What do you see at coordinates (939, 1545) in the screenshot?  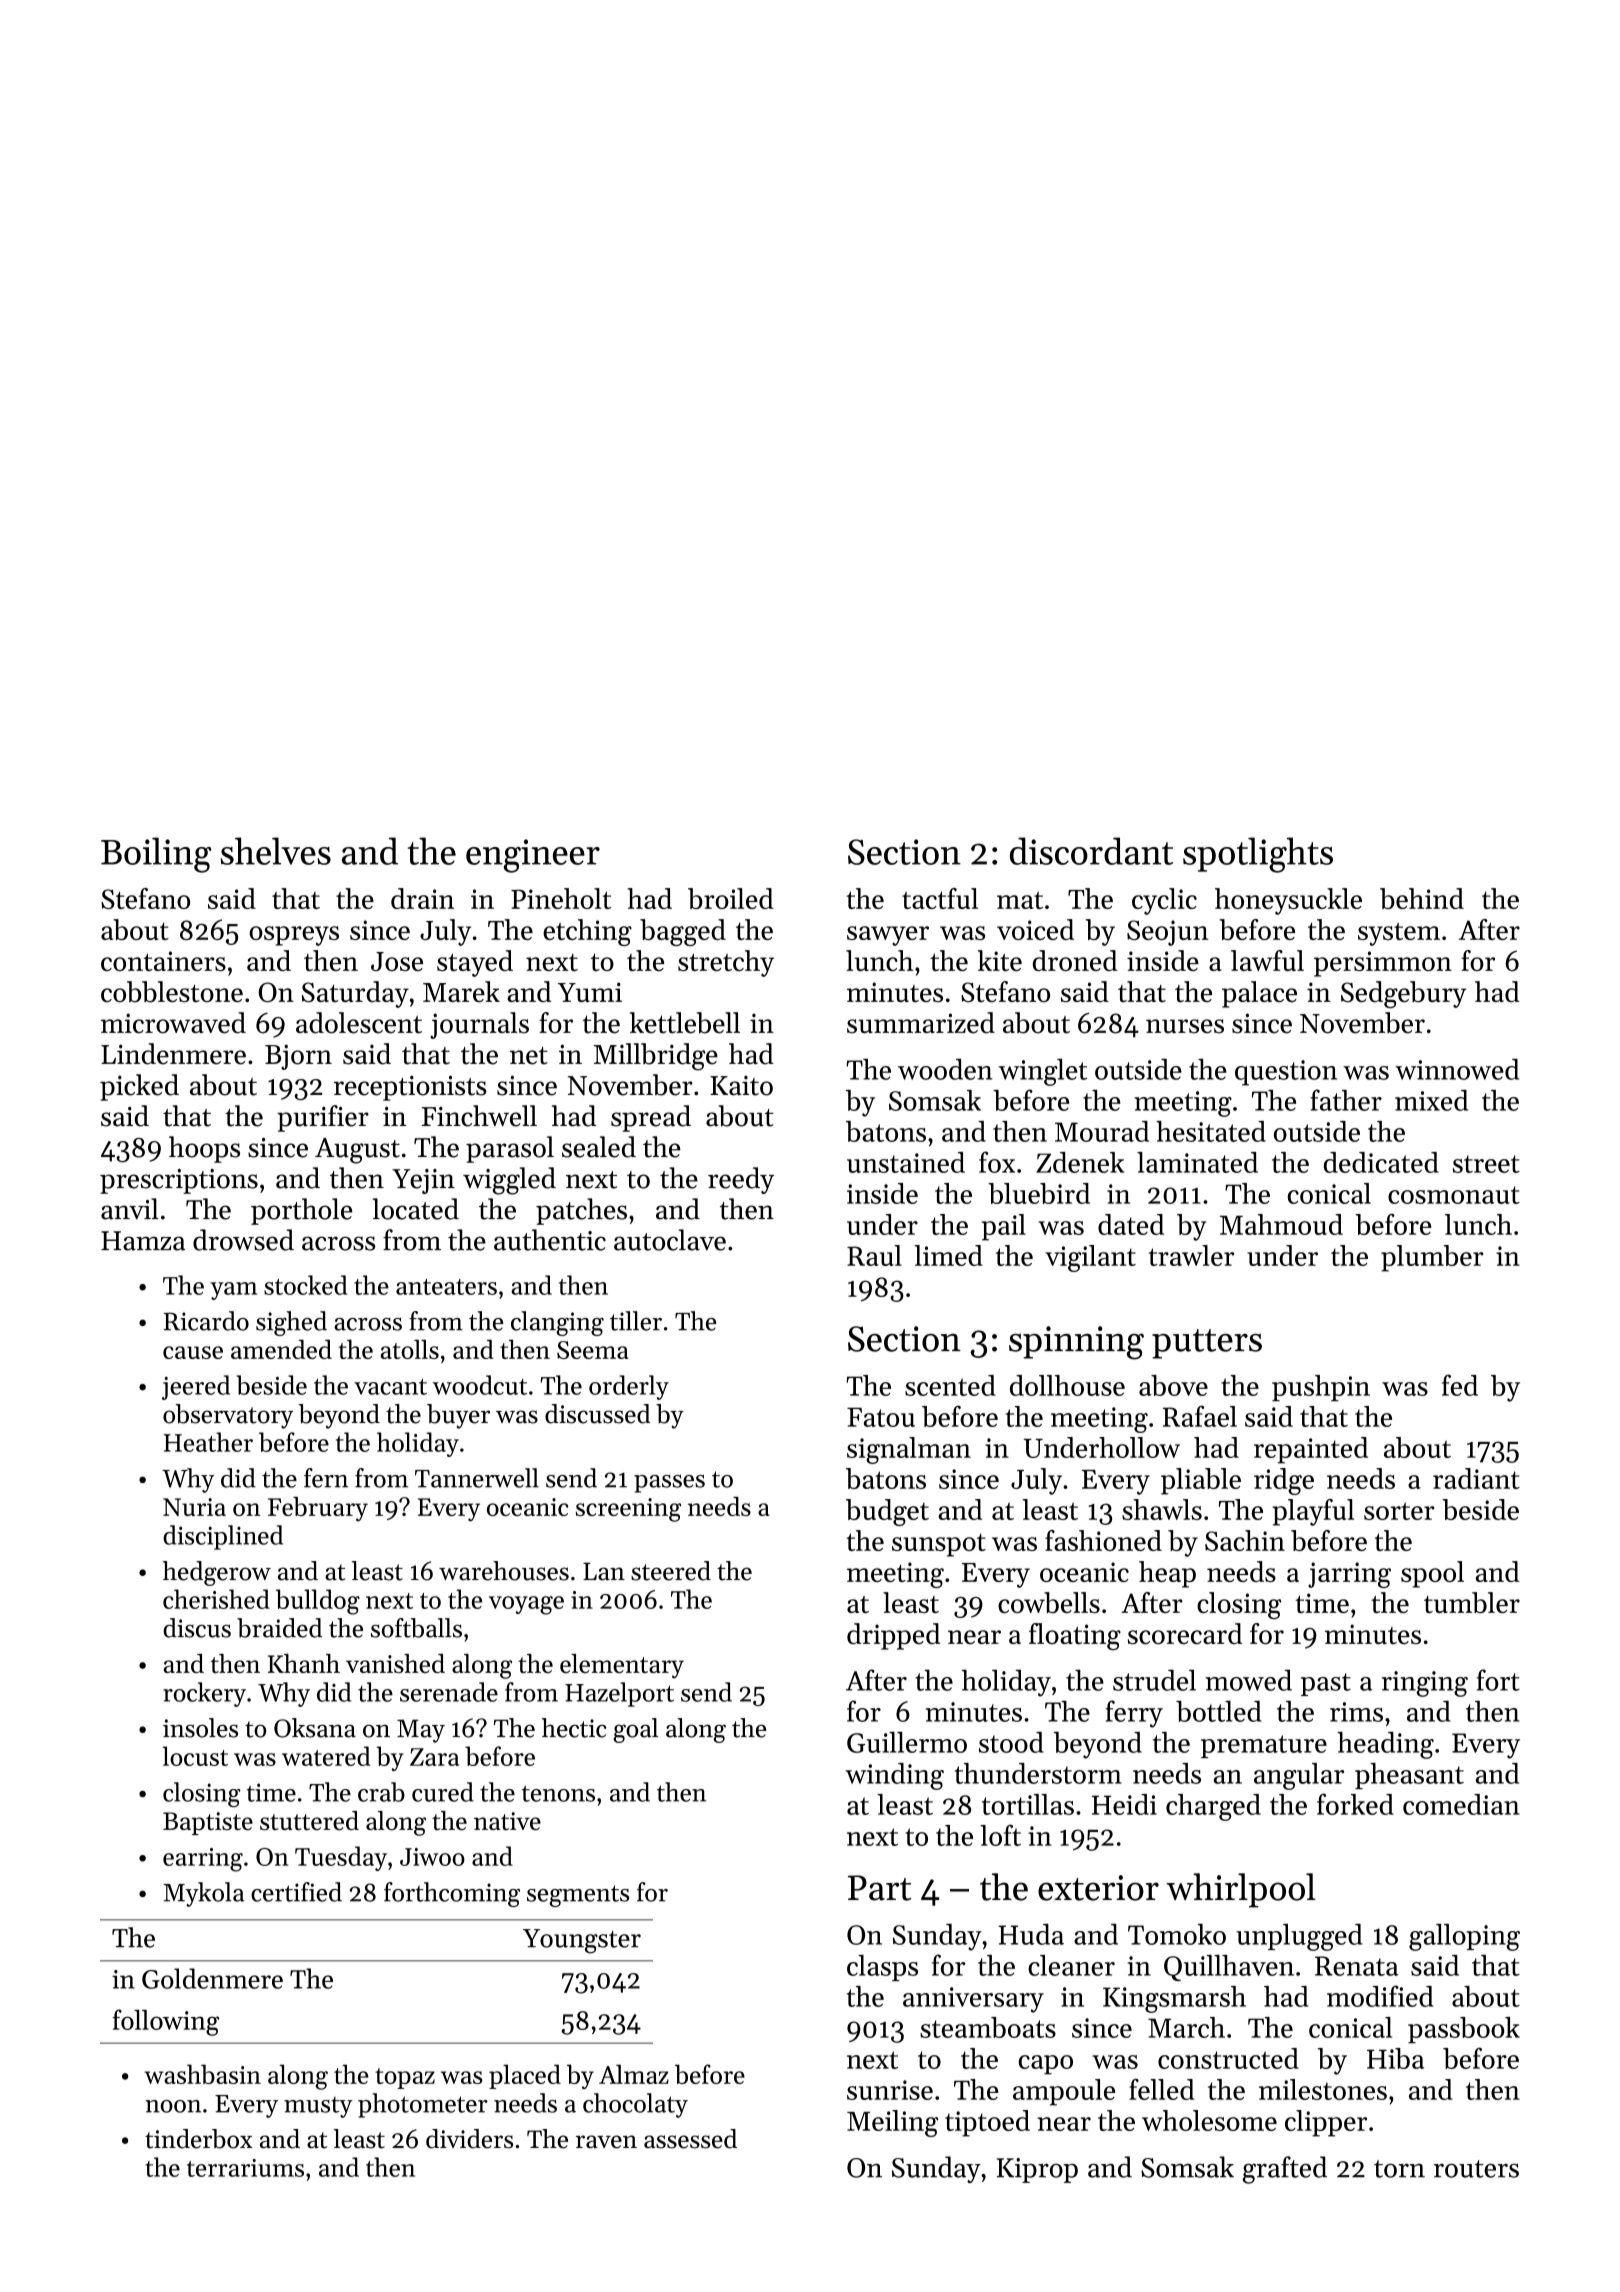 I see `sunspot` at bounding box center [939, 1545].
